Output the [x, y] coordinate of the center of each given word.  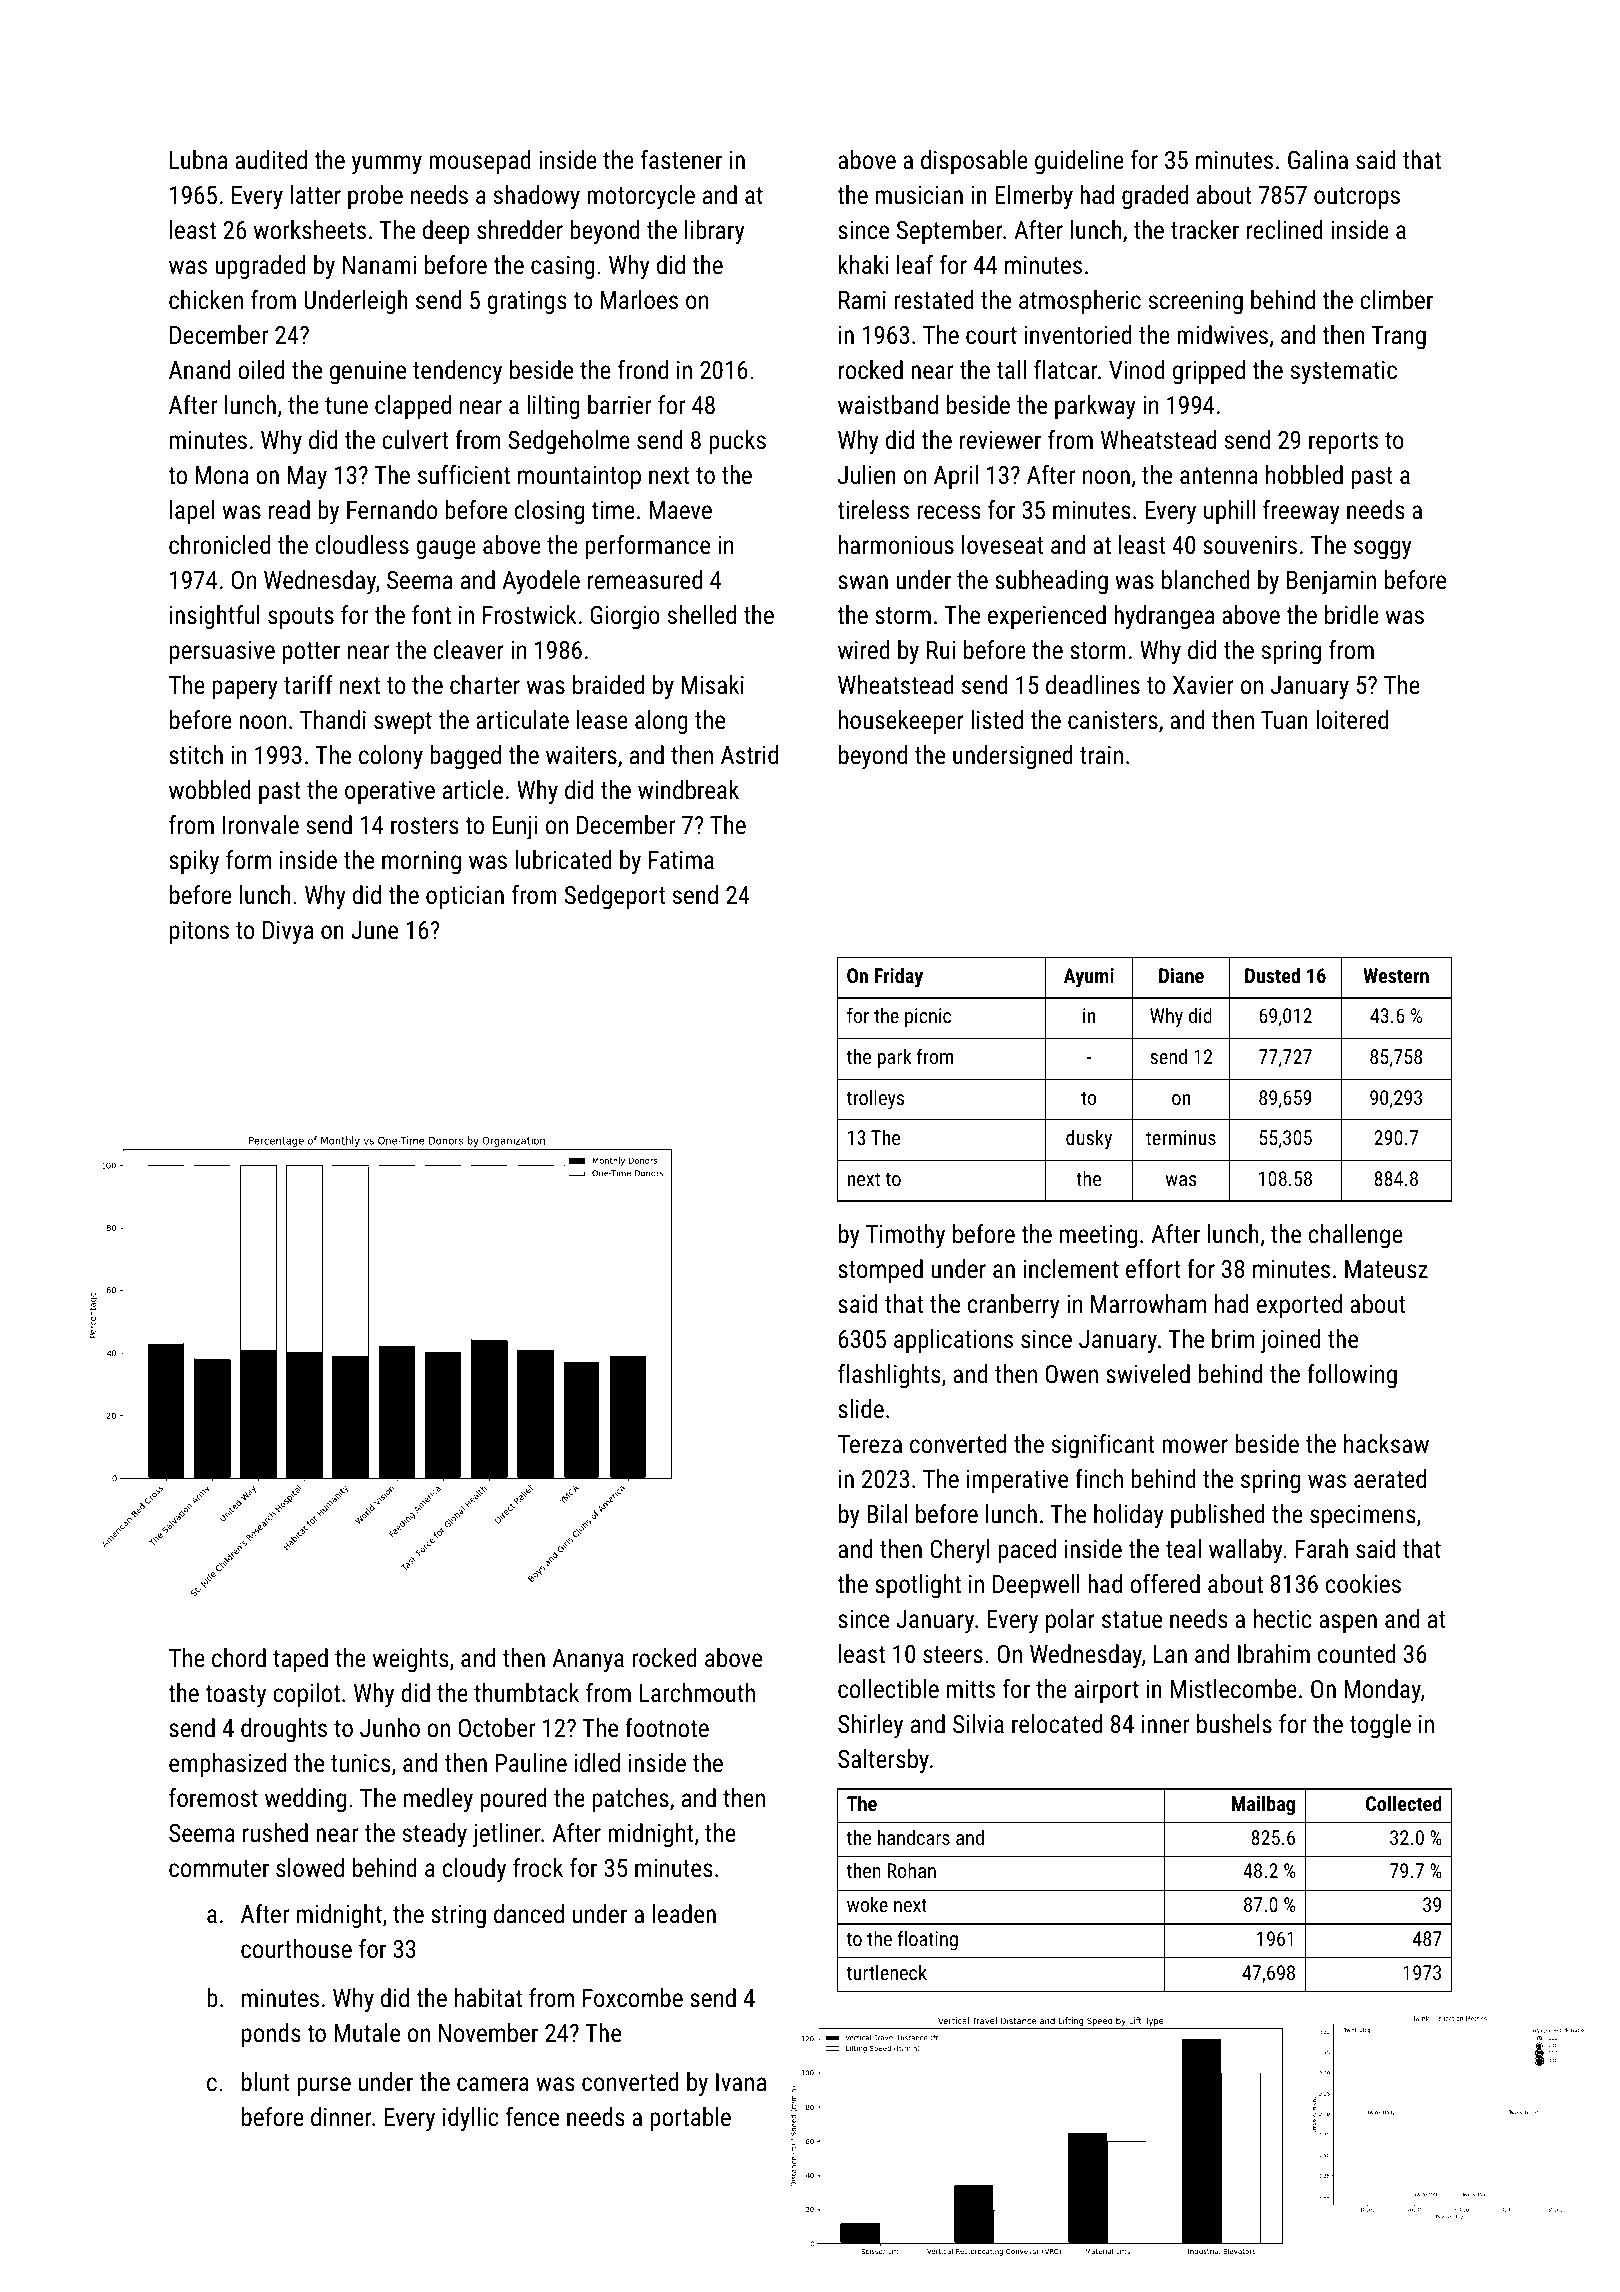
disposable [974, 162]
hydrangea [1164, 617]
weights [411, 1660]
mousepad [480, 162]
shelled [702, 614]
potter [311, 653]
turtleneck [887, 1972]
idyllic [470, 2119]
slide [861, 1408]
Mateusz [1386, 1269]
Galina [1318, 159]
